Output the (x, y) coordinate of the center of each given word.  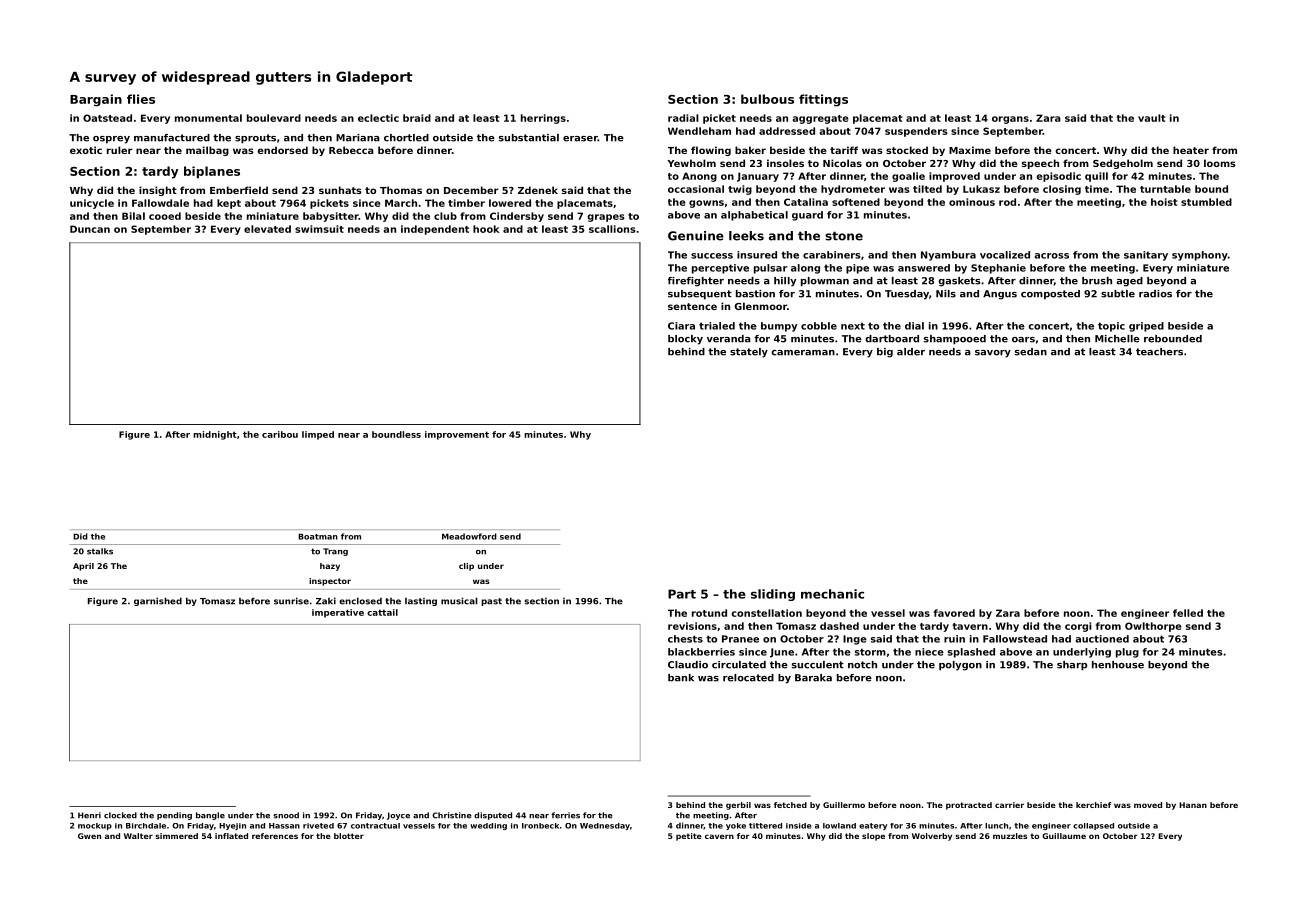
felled (1188, 613)
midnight (215, 435)
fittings (823, 100)
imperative (338, 613)
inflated (231, 836)
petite (689, 837)
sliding (773, 595)
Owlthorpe (1153, 627)
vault (1152, 118)
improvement (457, 435)
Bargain (96, 100)
